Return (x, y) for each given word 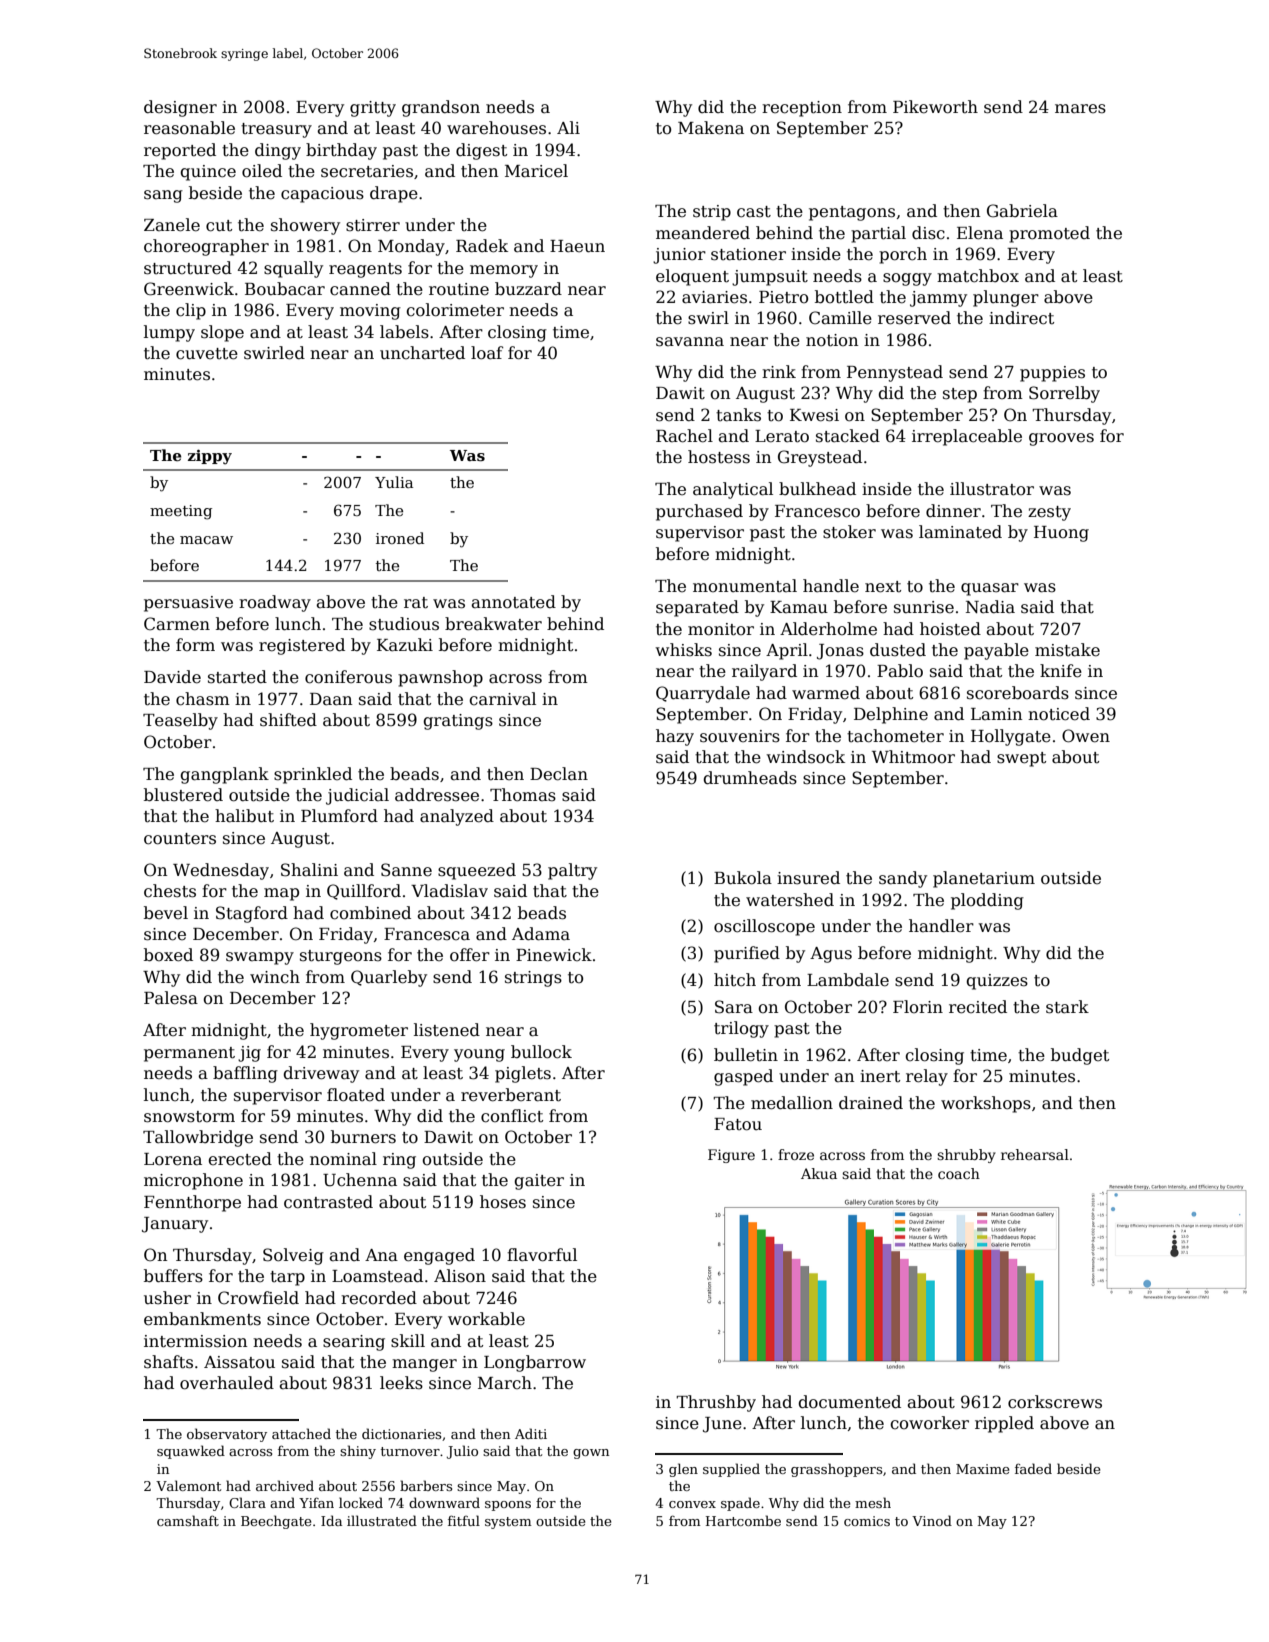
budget (1080, 1056)
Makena (711, 128)
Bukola (743, 878)
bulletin (746, 1055)
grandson (441, 108)
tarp (287, 1278)
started (237, 677)
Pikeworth (935, 107)
